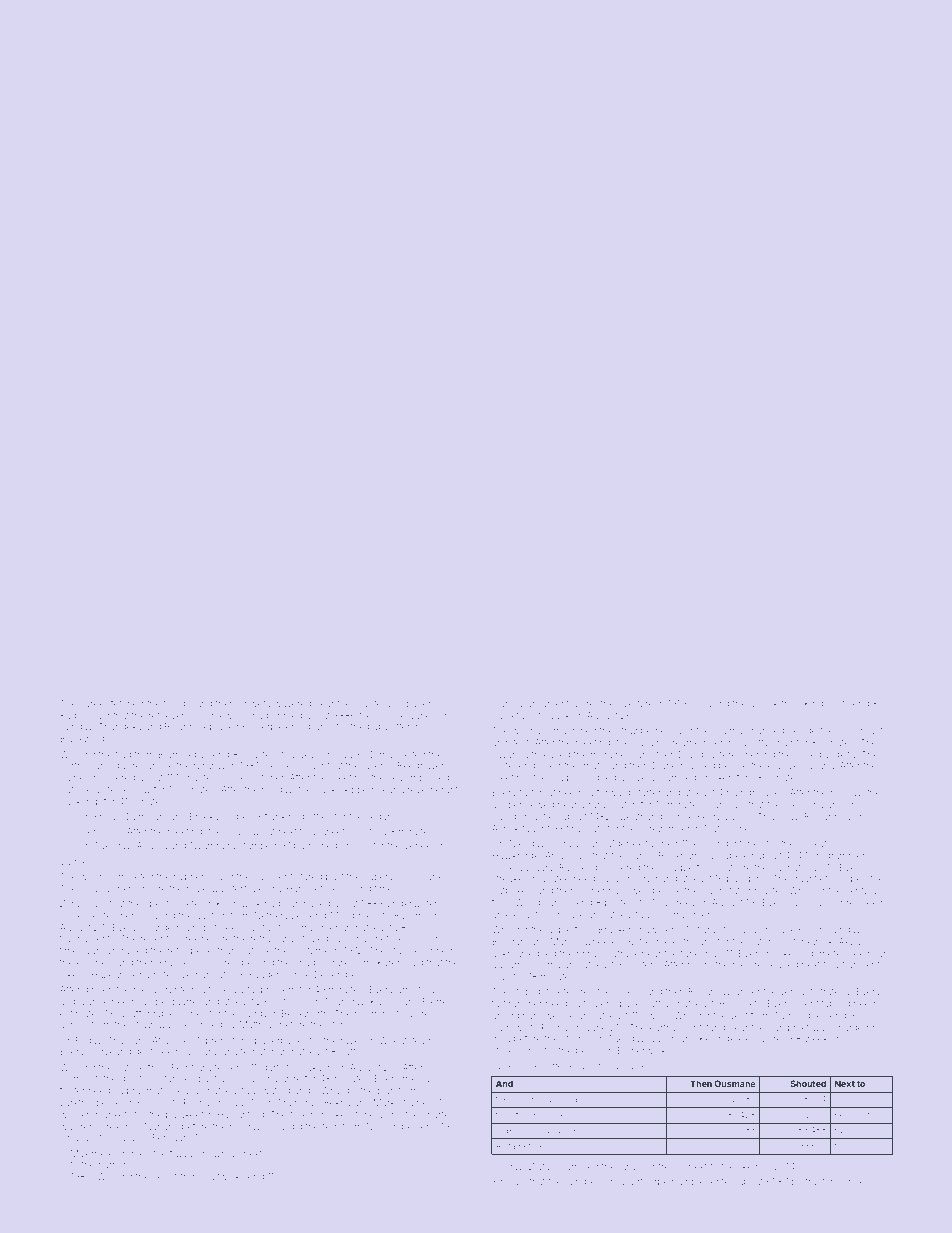  What do you see at coordinates (269, 976) in the image?
I see `augers` at bounding box center [269, 976].
